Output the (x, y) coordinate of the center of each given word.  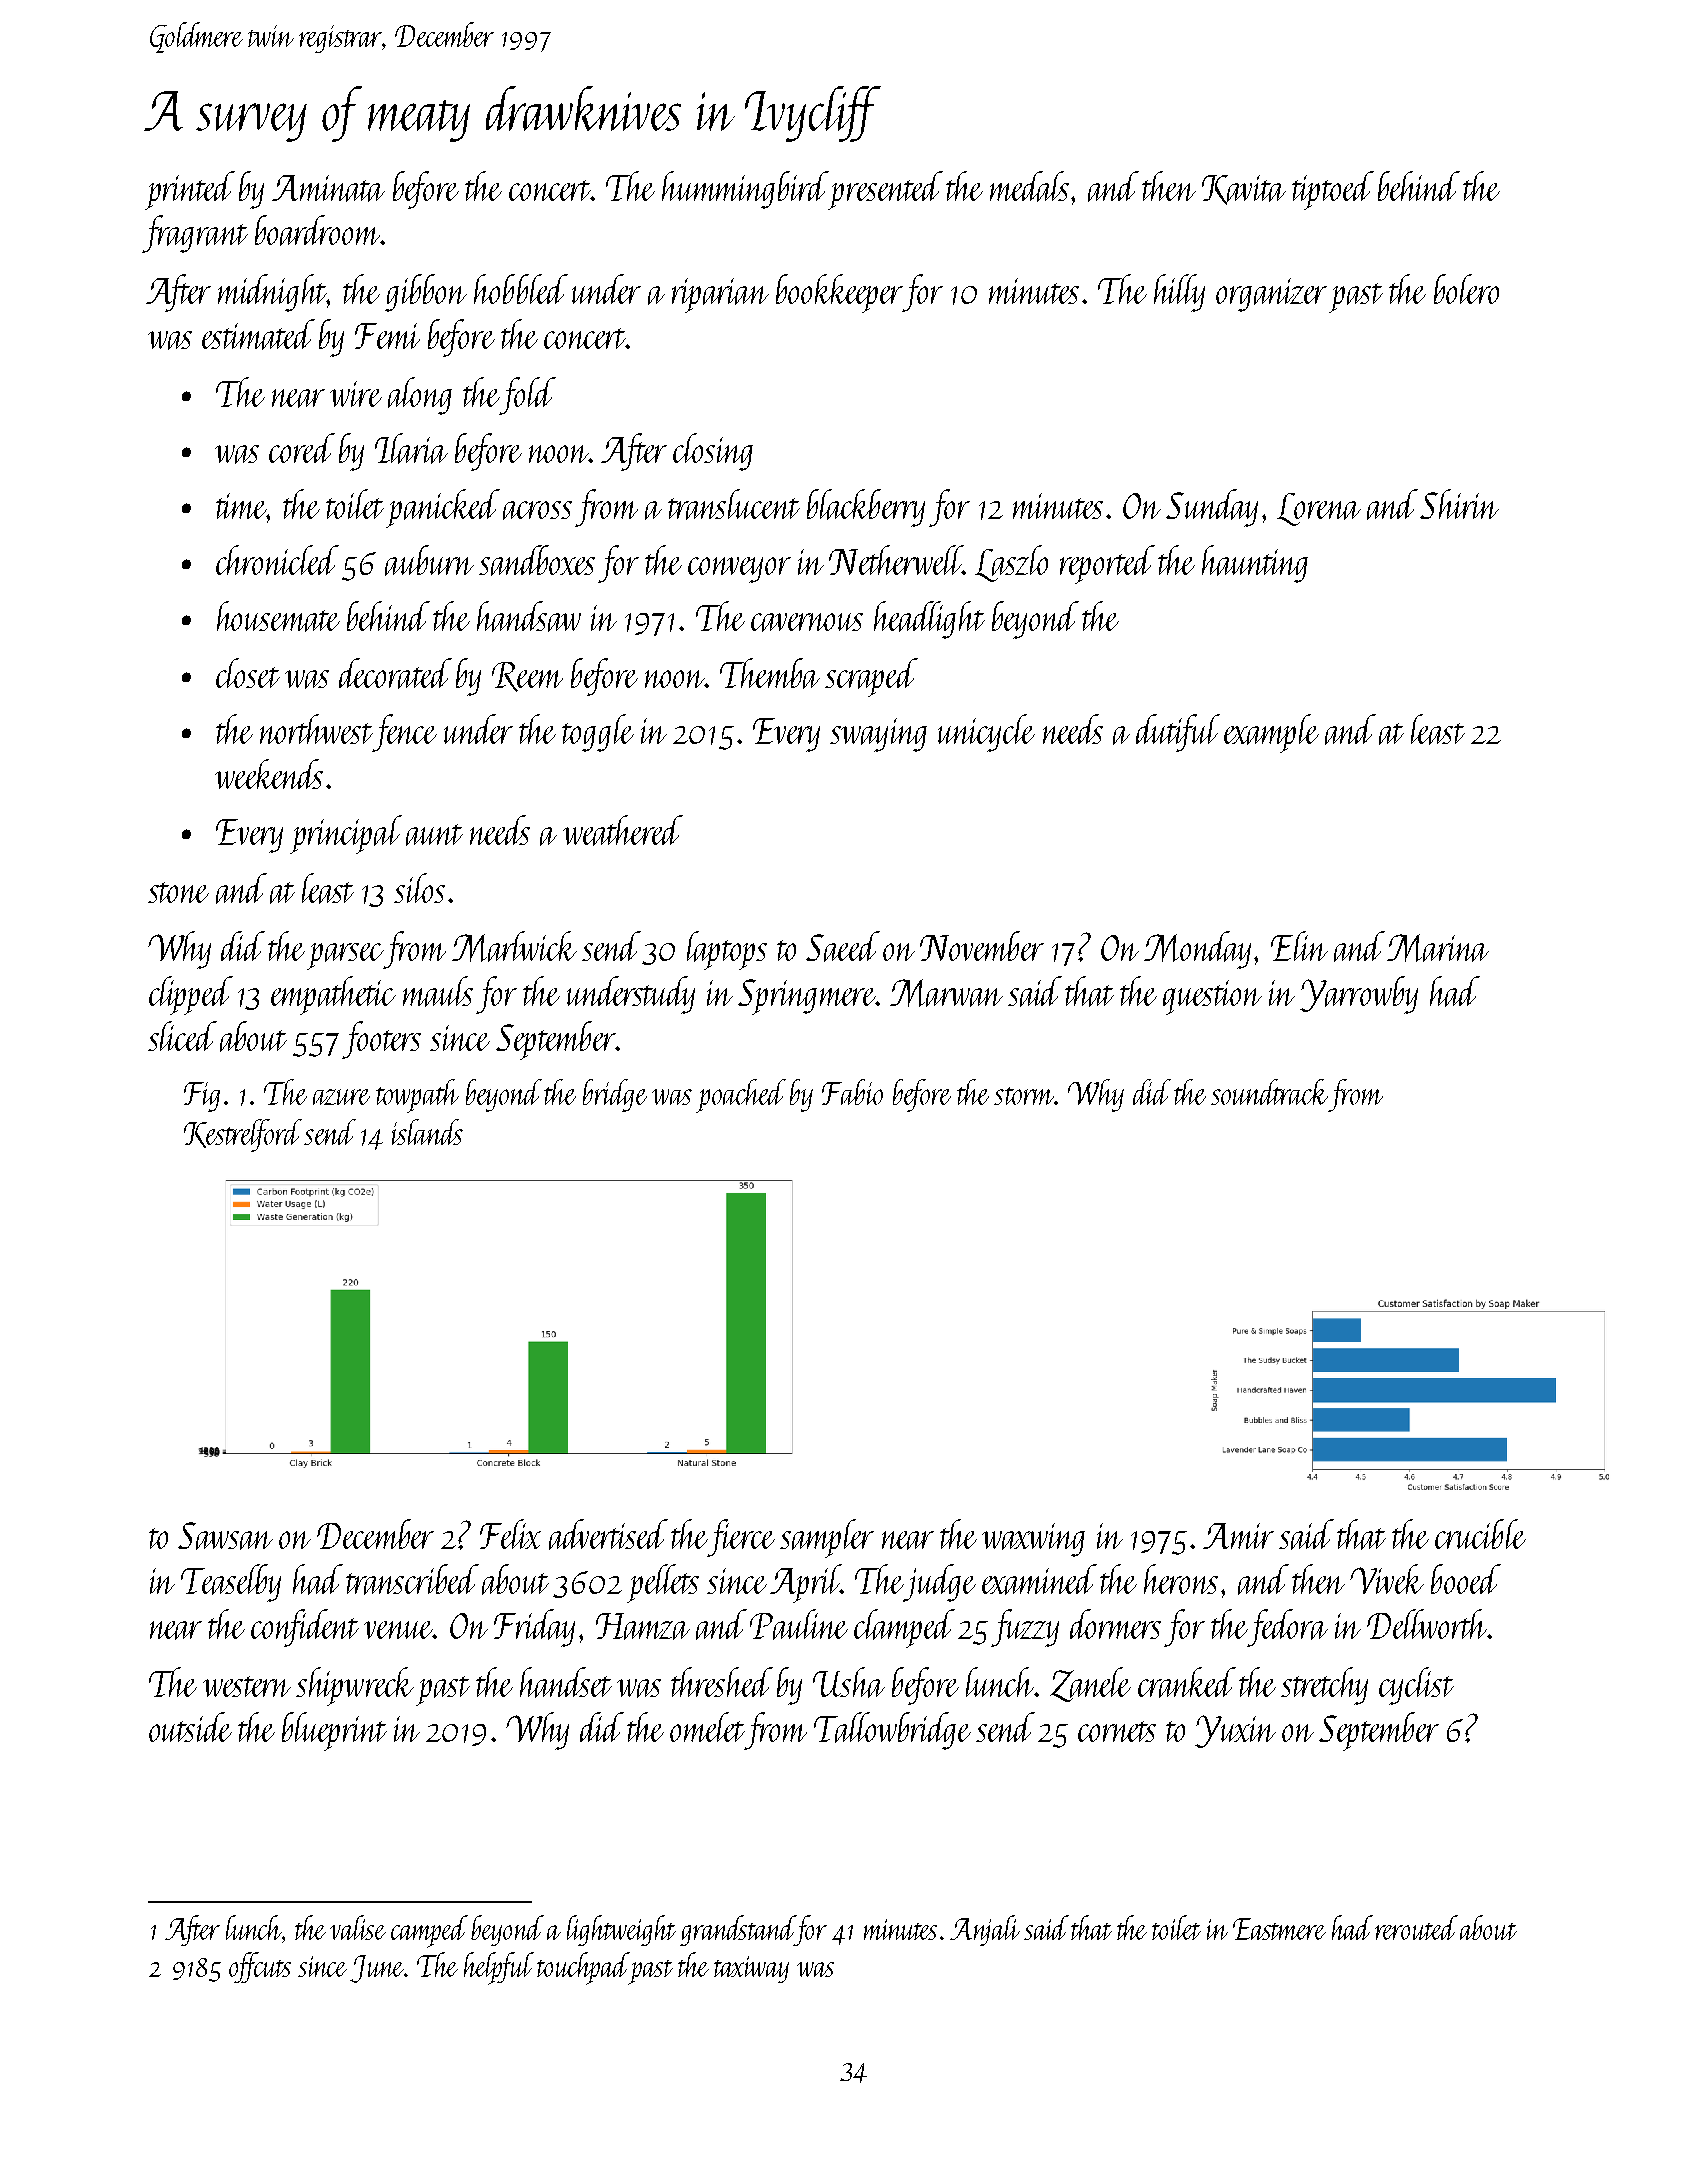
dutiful (1178, 733)
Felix (510, 1534)
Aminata (328, 188)
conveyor (739, 570)
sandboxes (537, 560)
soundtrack (1269, 1092)
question (1212, 997)
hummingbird (745, 190)
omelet (707, 1727)
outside (190, 1727)
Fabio (852, 1092)
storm (1024, 1096)
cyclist (1416, 1686)
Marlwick (514, 946)
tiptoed (1333, 190)
